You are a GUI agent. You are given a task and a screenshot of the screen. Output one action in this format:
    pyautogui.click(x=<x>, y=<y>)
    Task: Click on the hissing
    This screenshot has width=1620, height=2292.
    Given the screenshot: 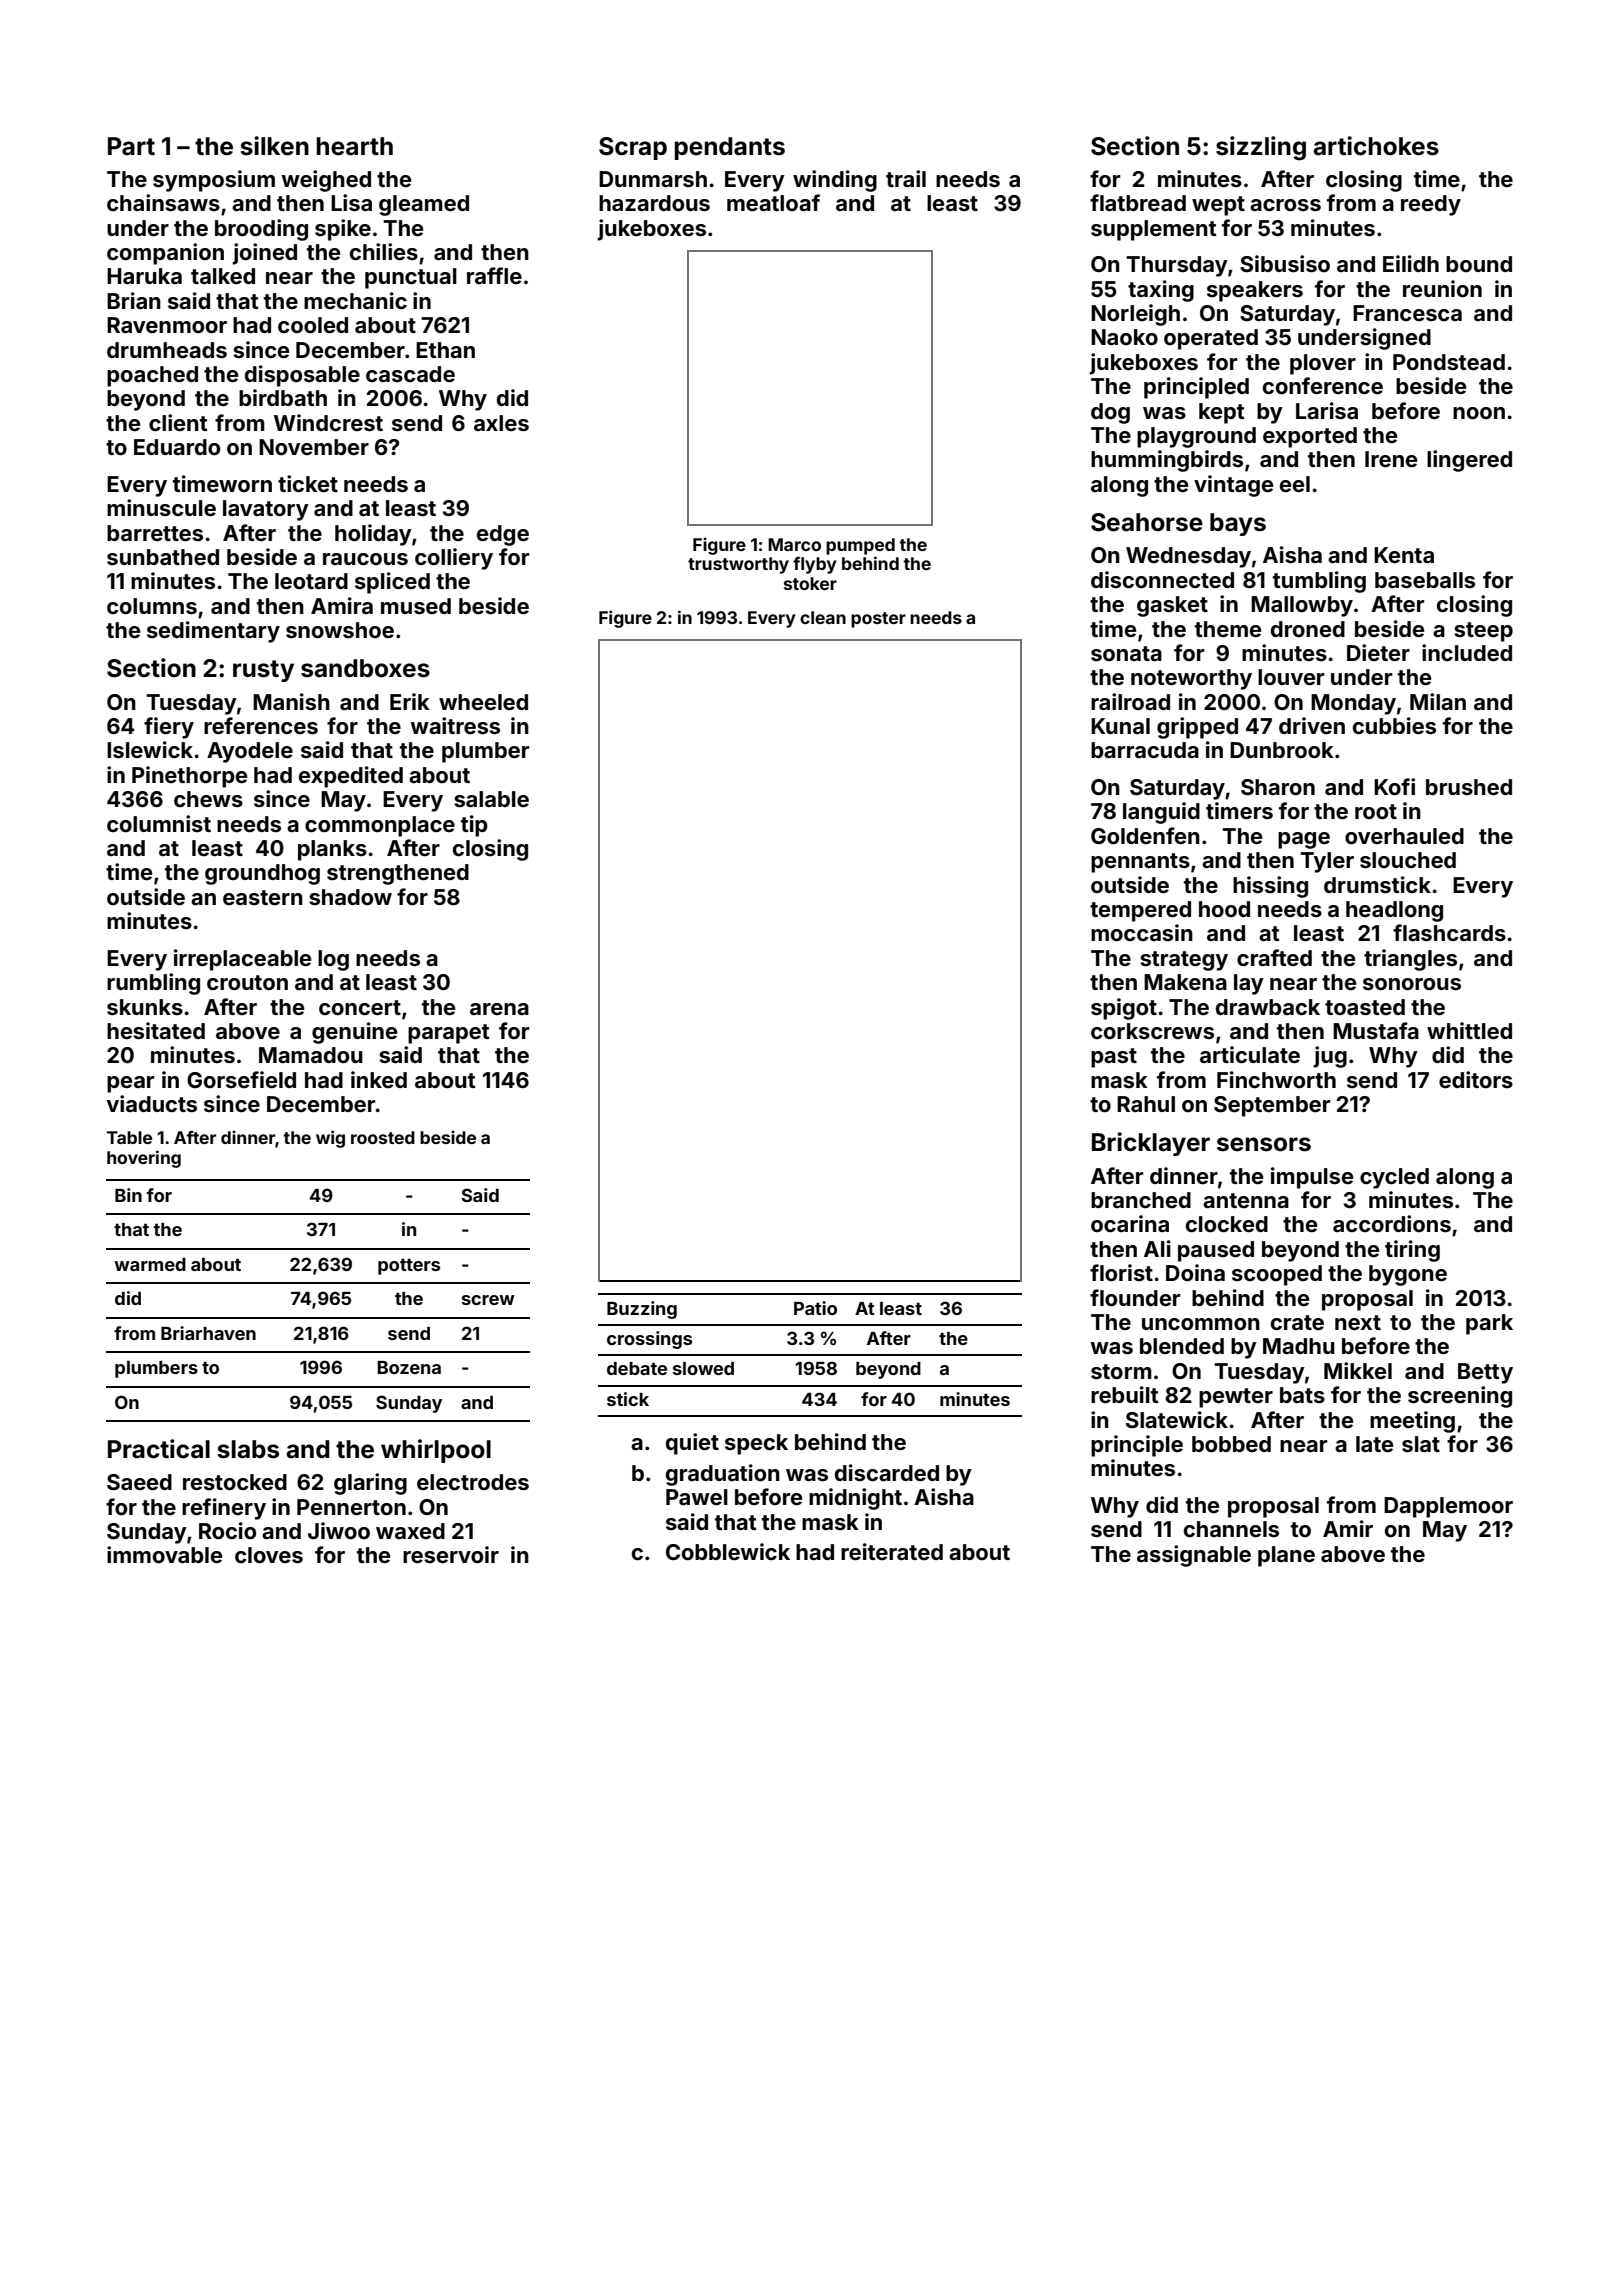 What is the action you would take?
    pyautogui.click(x=1270, y=887)
